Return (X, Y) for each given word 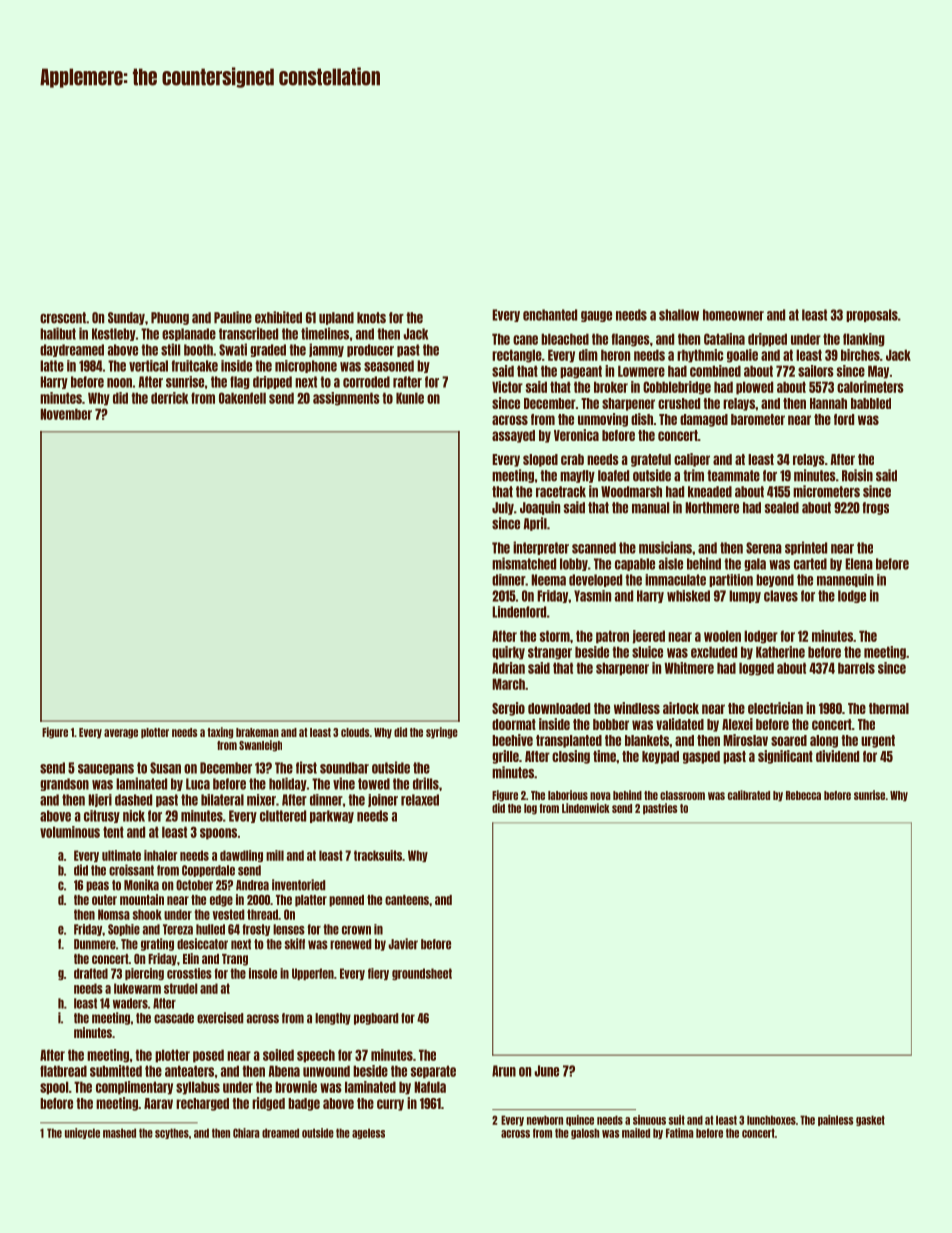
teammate (733, 476)
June (546, 1071)
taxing (220, 733)
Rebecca (803, 795)
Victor (507, 387)
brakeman (257, 732)
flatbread (63, 1071)
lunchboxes (771, 1120)
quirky (508, 653)
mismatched (524, 563)
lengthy (333, 1019)
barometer (758, 419)
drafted (91, 973)
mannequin (845, 580)
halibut (58, 333)
